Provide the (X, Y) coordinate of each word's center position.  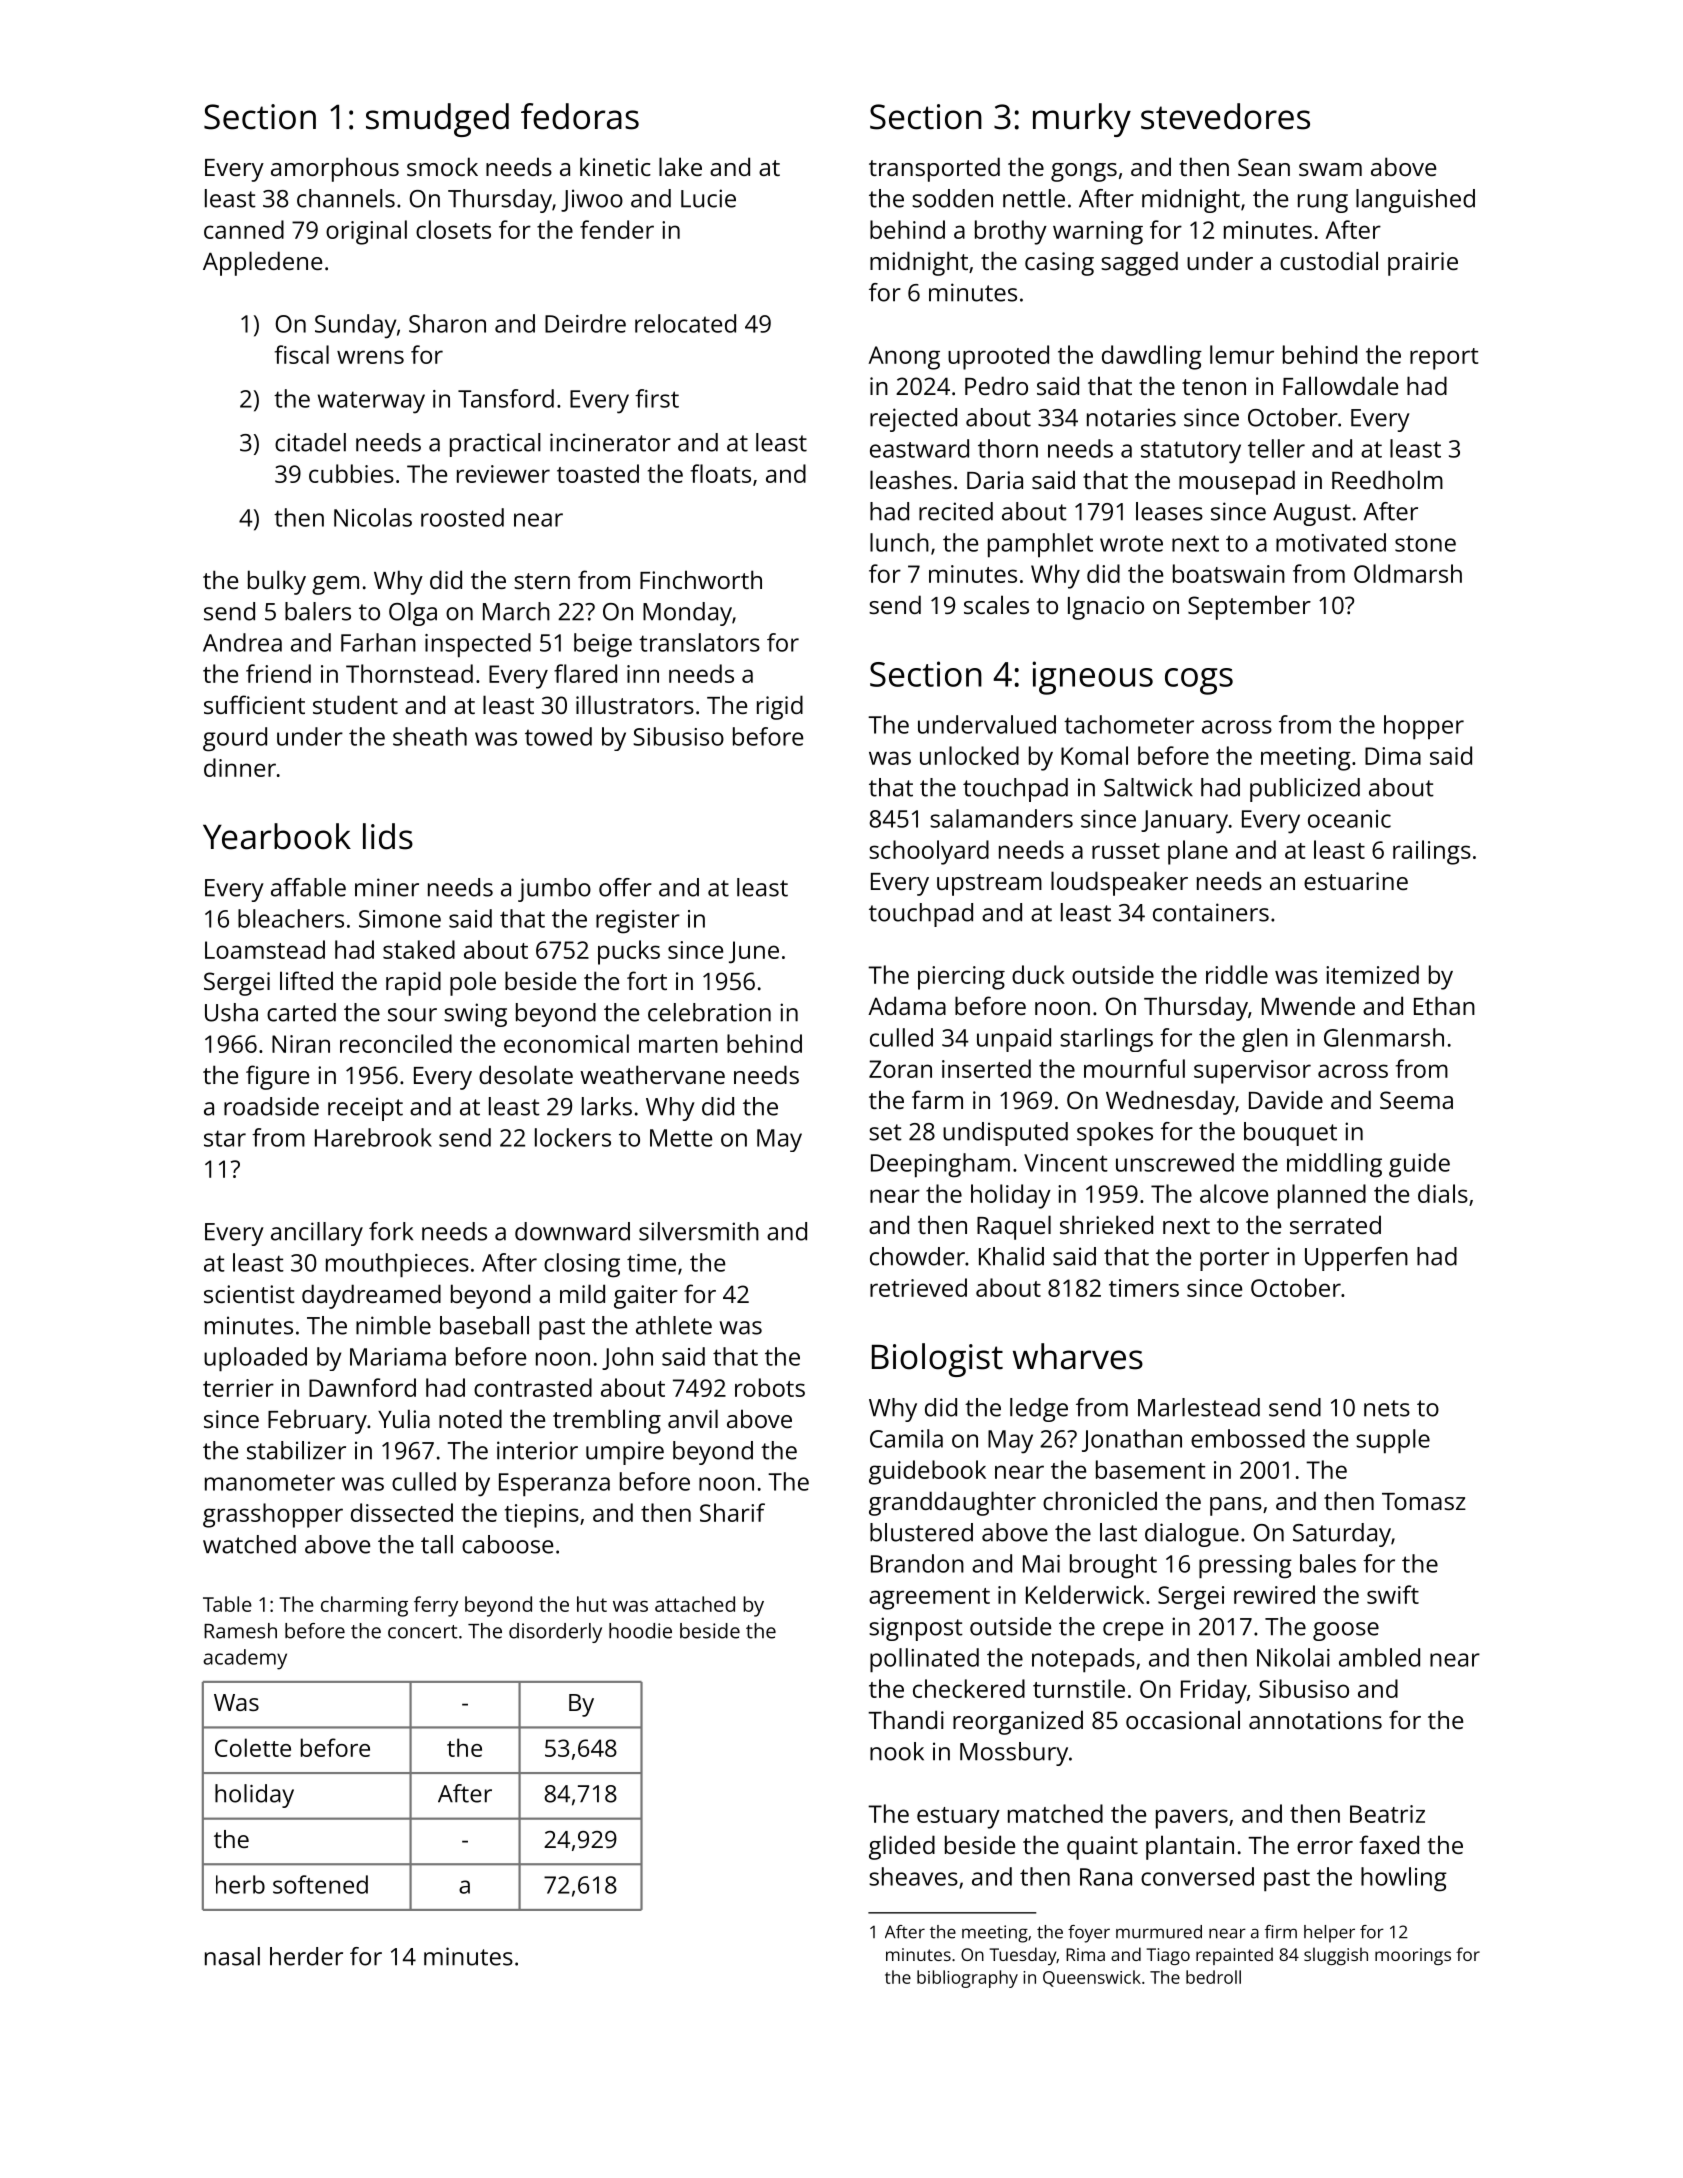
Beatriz (1387, 1814)
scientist (249, 1294)
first (657, 398)
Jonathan (1132, 1440)
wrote (1131, 543)
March (516, 611)
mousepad (1237, 482)
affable (308, 887)
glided (902, 1847)
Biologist (937, 1360)
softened (320, 1884)
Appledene (262, 263)
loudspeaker (1119, 883)
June (754, 952)
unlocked (969, 755)
